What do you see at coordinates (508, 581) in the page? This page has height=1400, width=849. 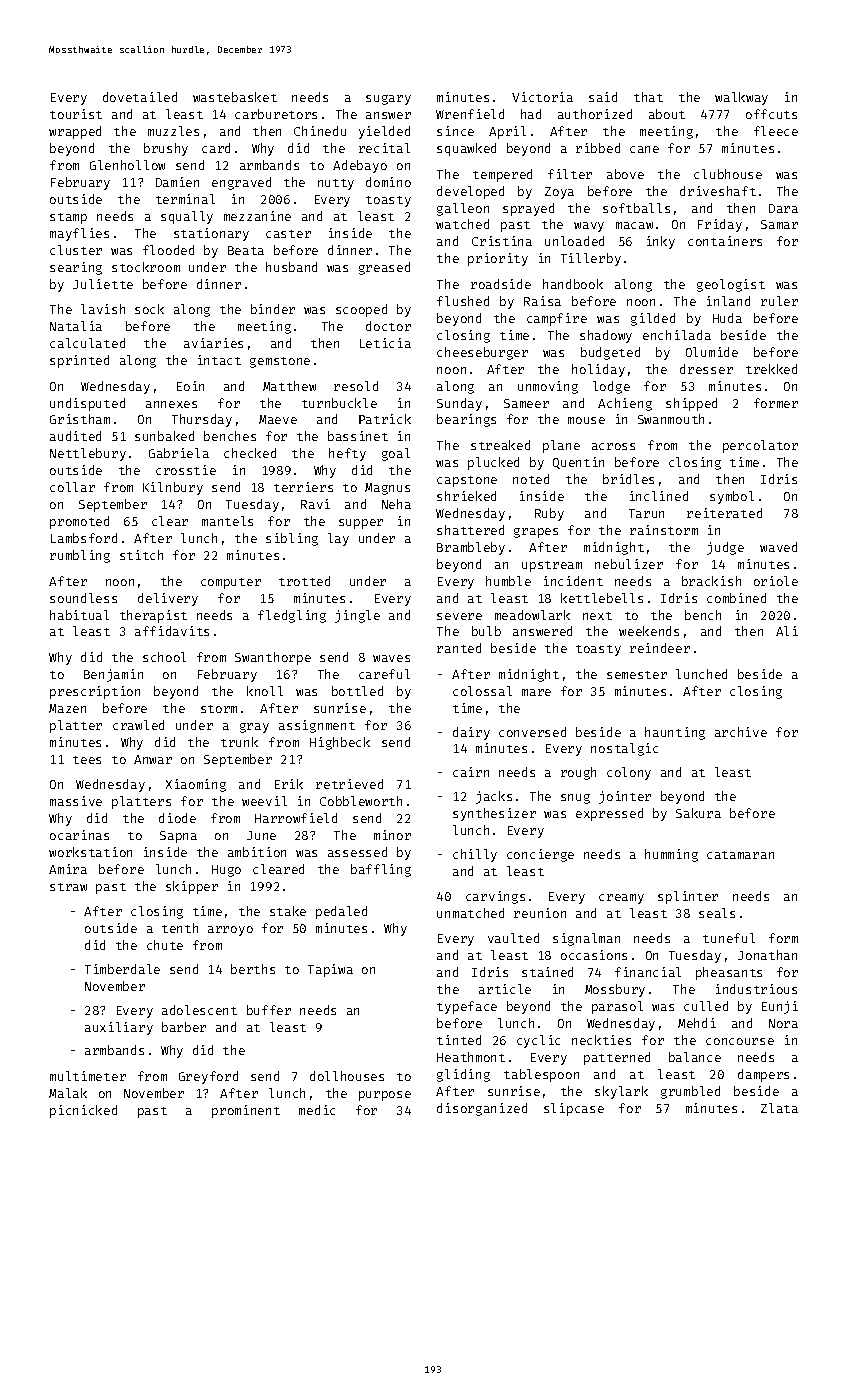 I see `humble` at bounding box center [508, 581].
